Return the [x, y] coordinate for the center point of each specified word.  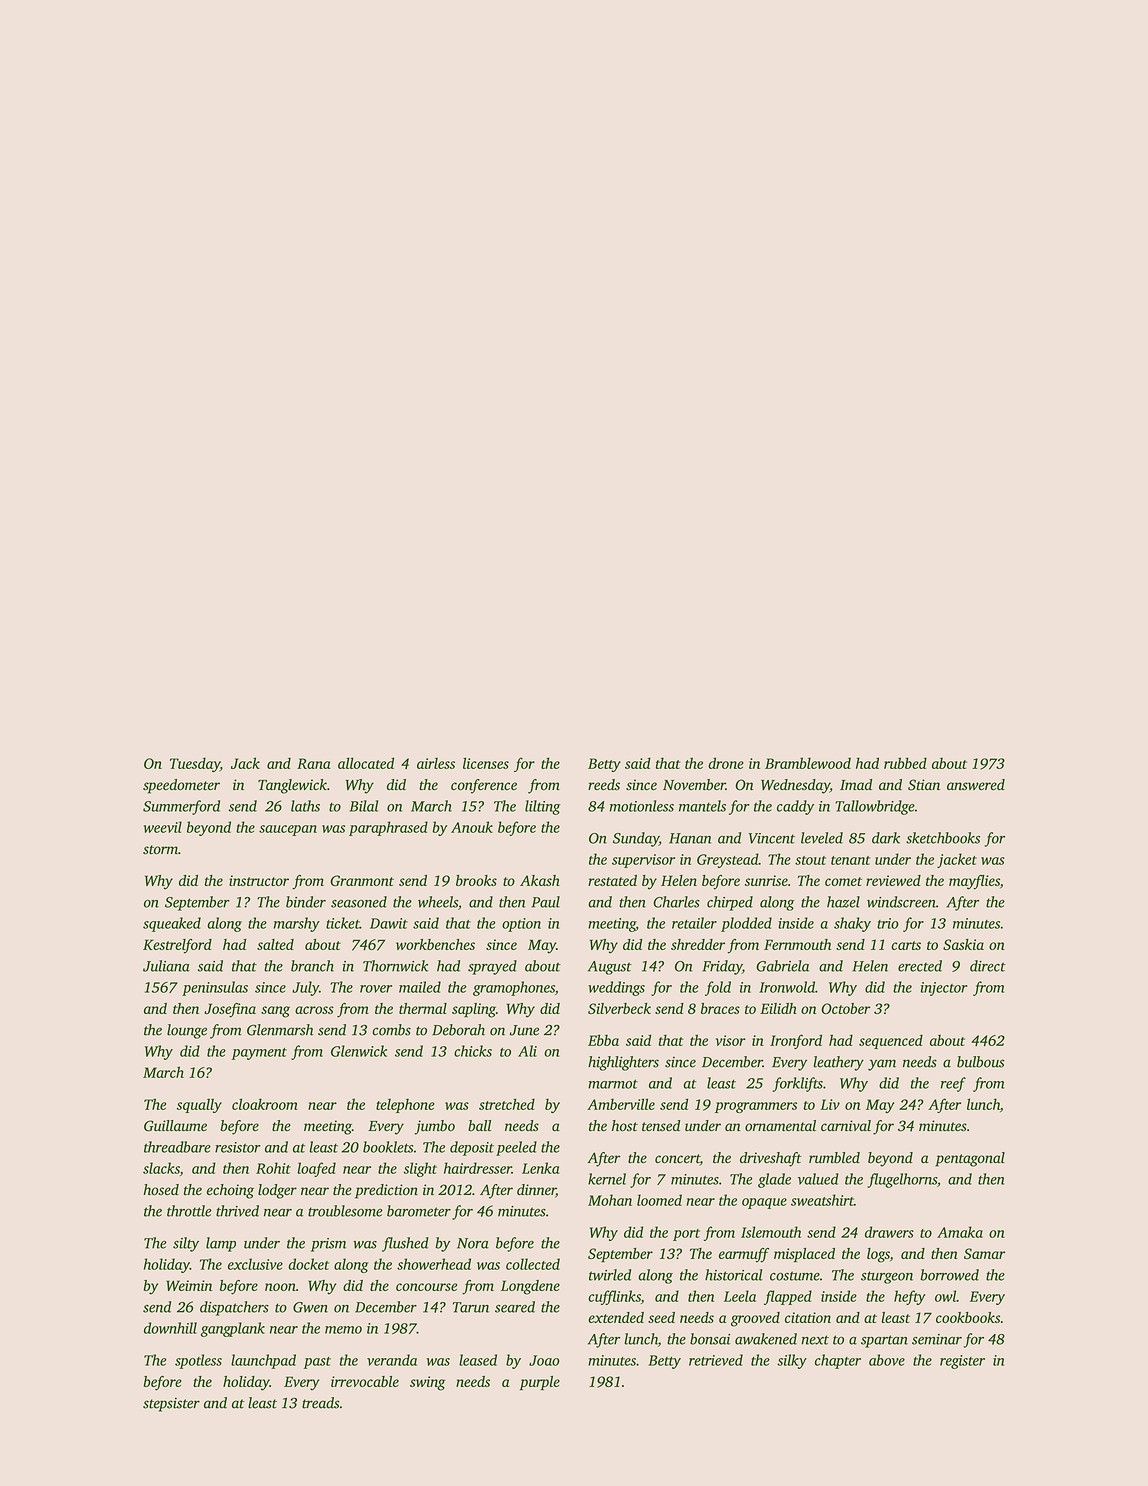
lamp [221, 1244]
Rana [314, 763]
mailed [420, 987]
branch [312, 966]
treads [321, 1403]
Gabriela [782, 966]
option [521, 925]
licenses [486, 763]
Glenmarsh [280, 1030]
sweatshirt [822, 1200]
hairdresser [478, 1168]
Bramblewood [808, 763]
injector [944, 989]
